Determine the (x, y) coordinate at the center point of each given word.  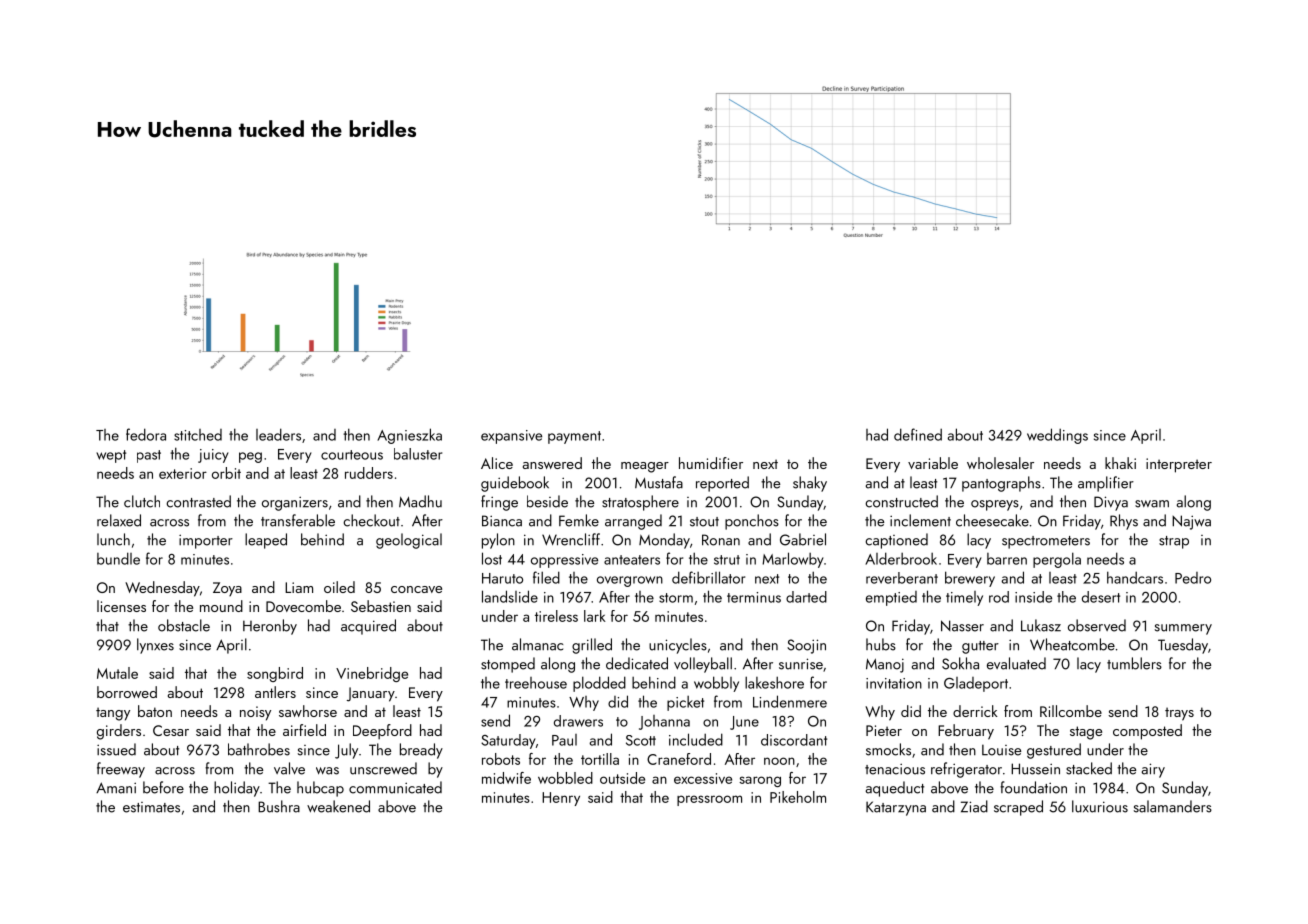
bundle (118, 558)
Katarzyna (896, 808)
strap (1174, 542)
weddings (1057, 436)
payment (574, 437)
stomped (508, 665)
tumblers (1134, 663)
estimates (151, 807)
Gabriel (803, 539)
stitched (198, 435)
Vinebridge (372, 674)
